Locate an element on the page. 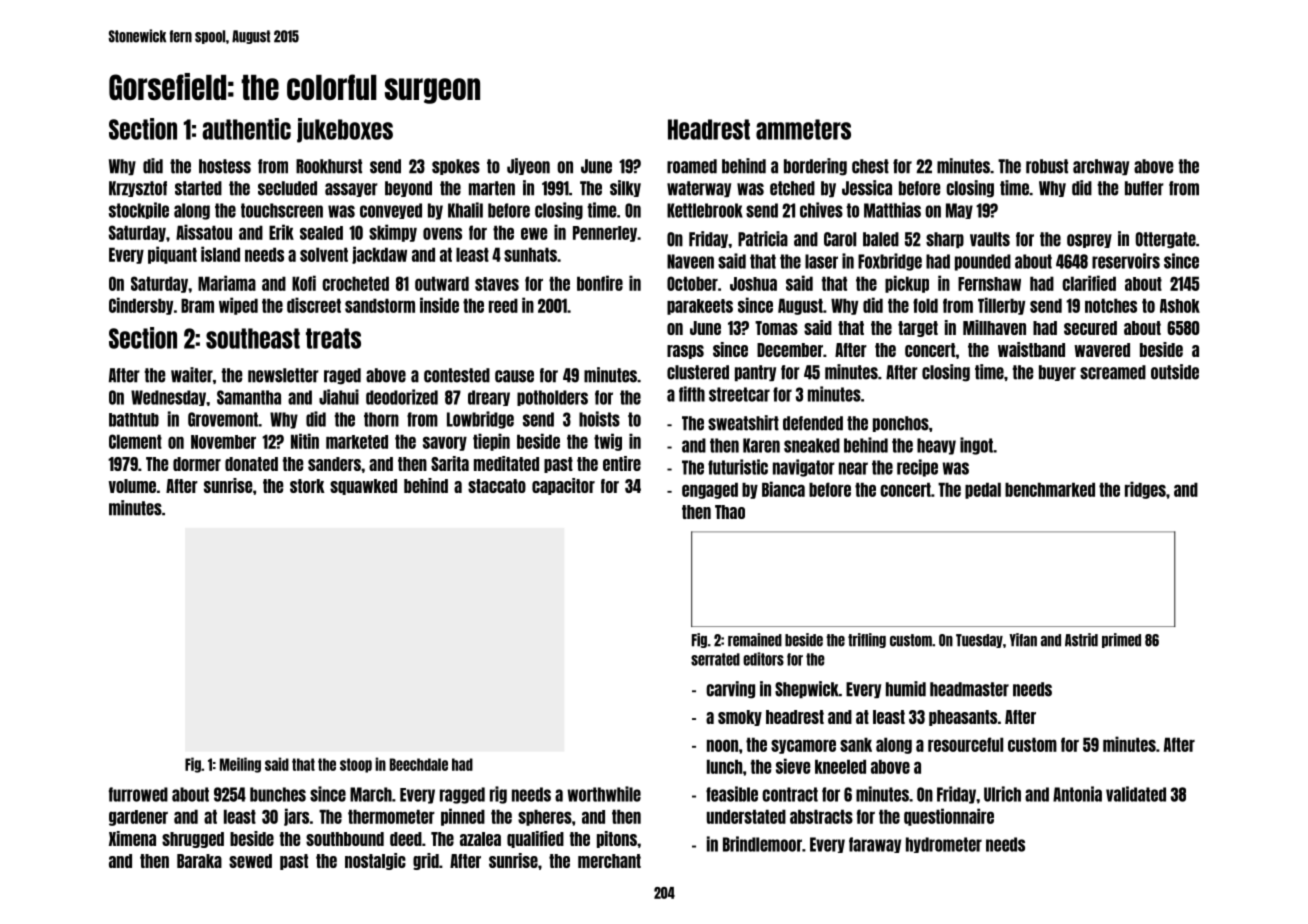  sunhats is located at coordinates (530, 254).
